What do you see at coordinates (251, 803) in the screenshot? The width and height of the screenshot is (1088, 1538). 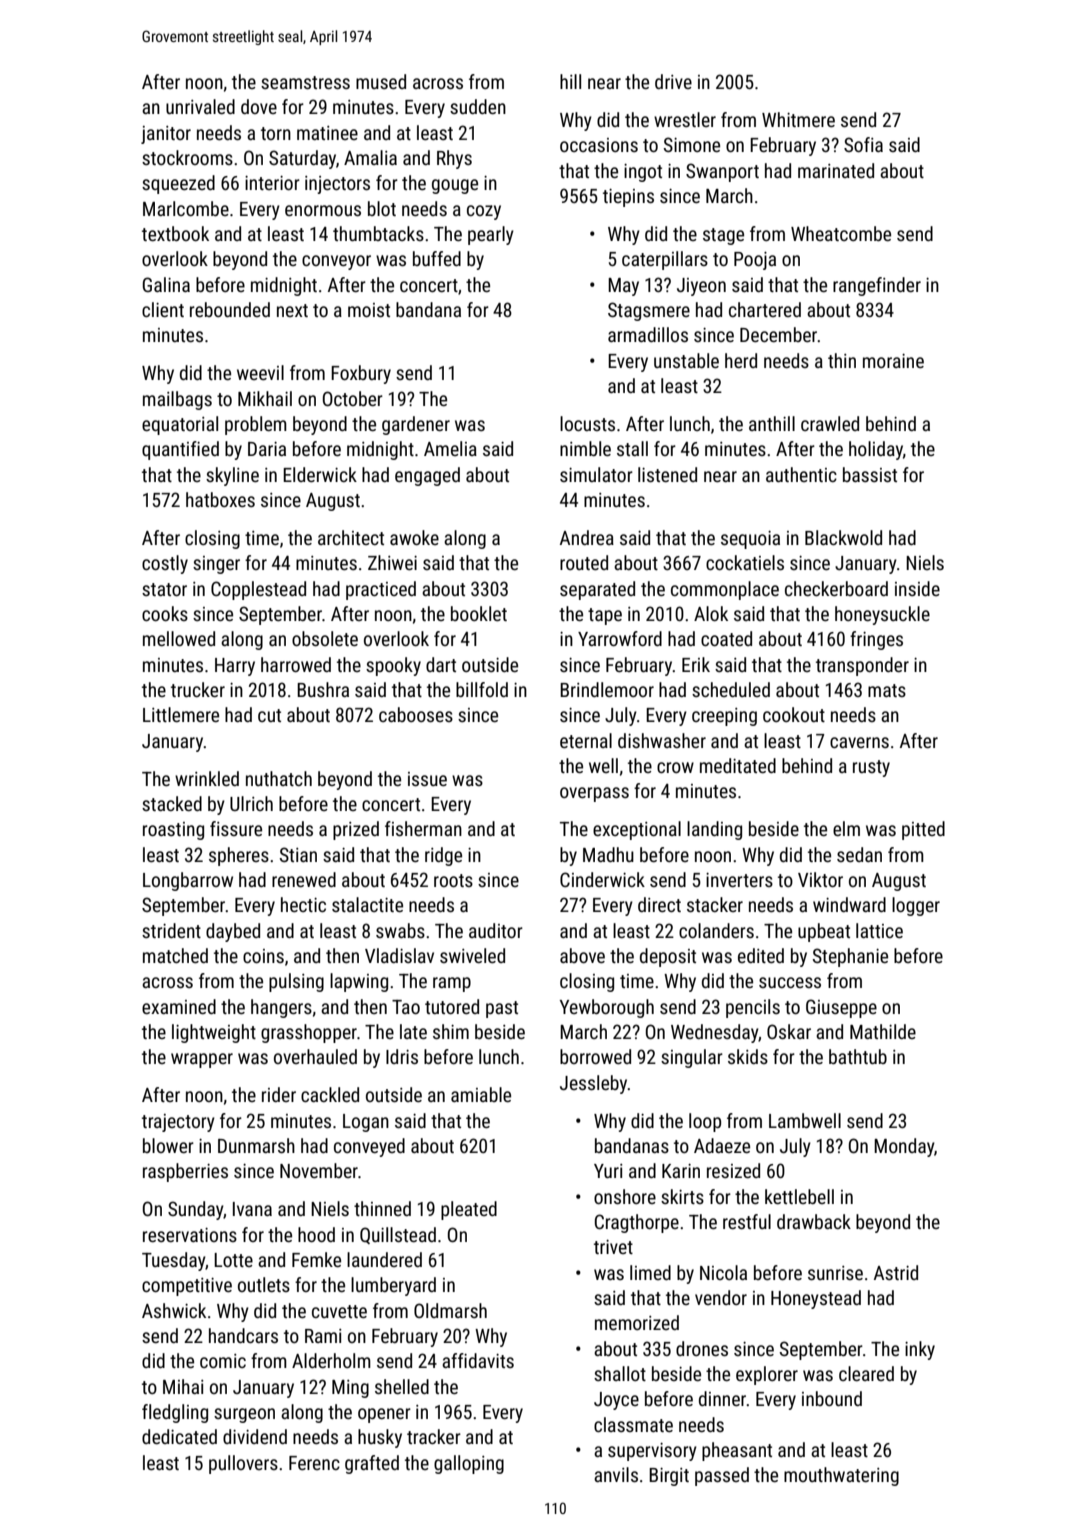 I see `Ulrich` at bounding box center [251, 803].
